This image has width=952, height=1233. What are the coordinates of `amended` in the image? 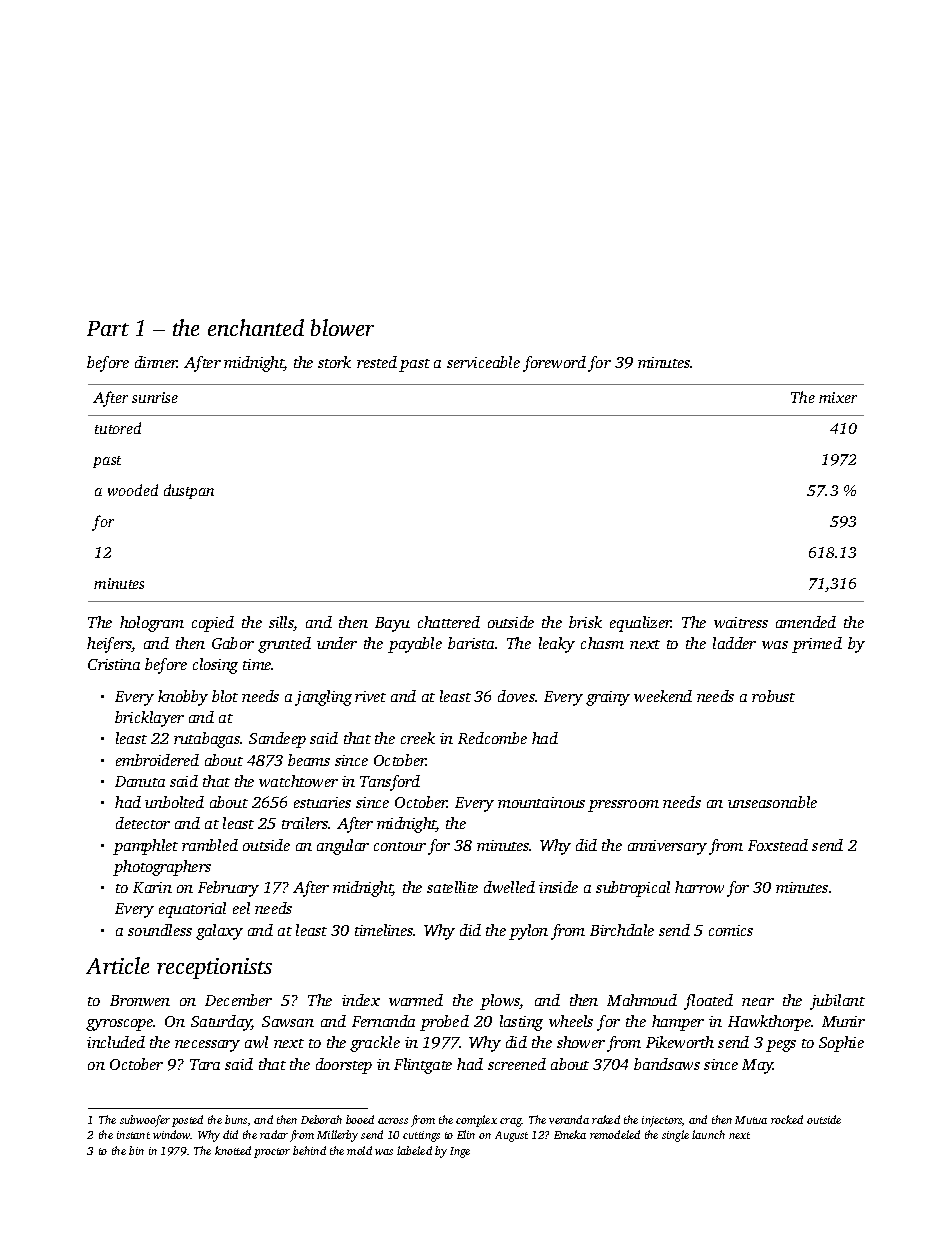 It's located at (806, 622).
